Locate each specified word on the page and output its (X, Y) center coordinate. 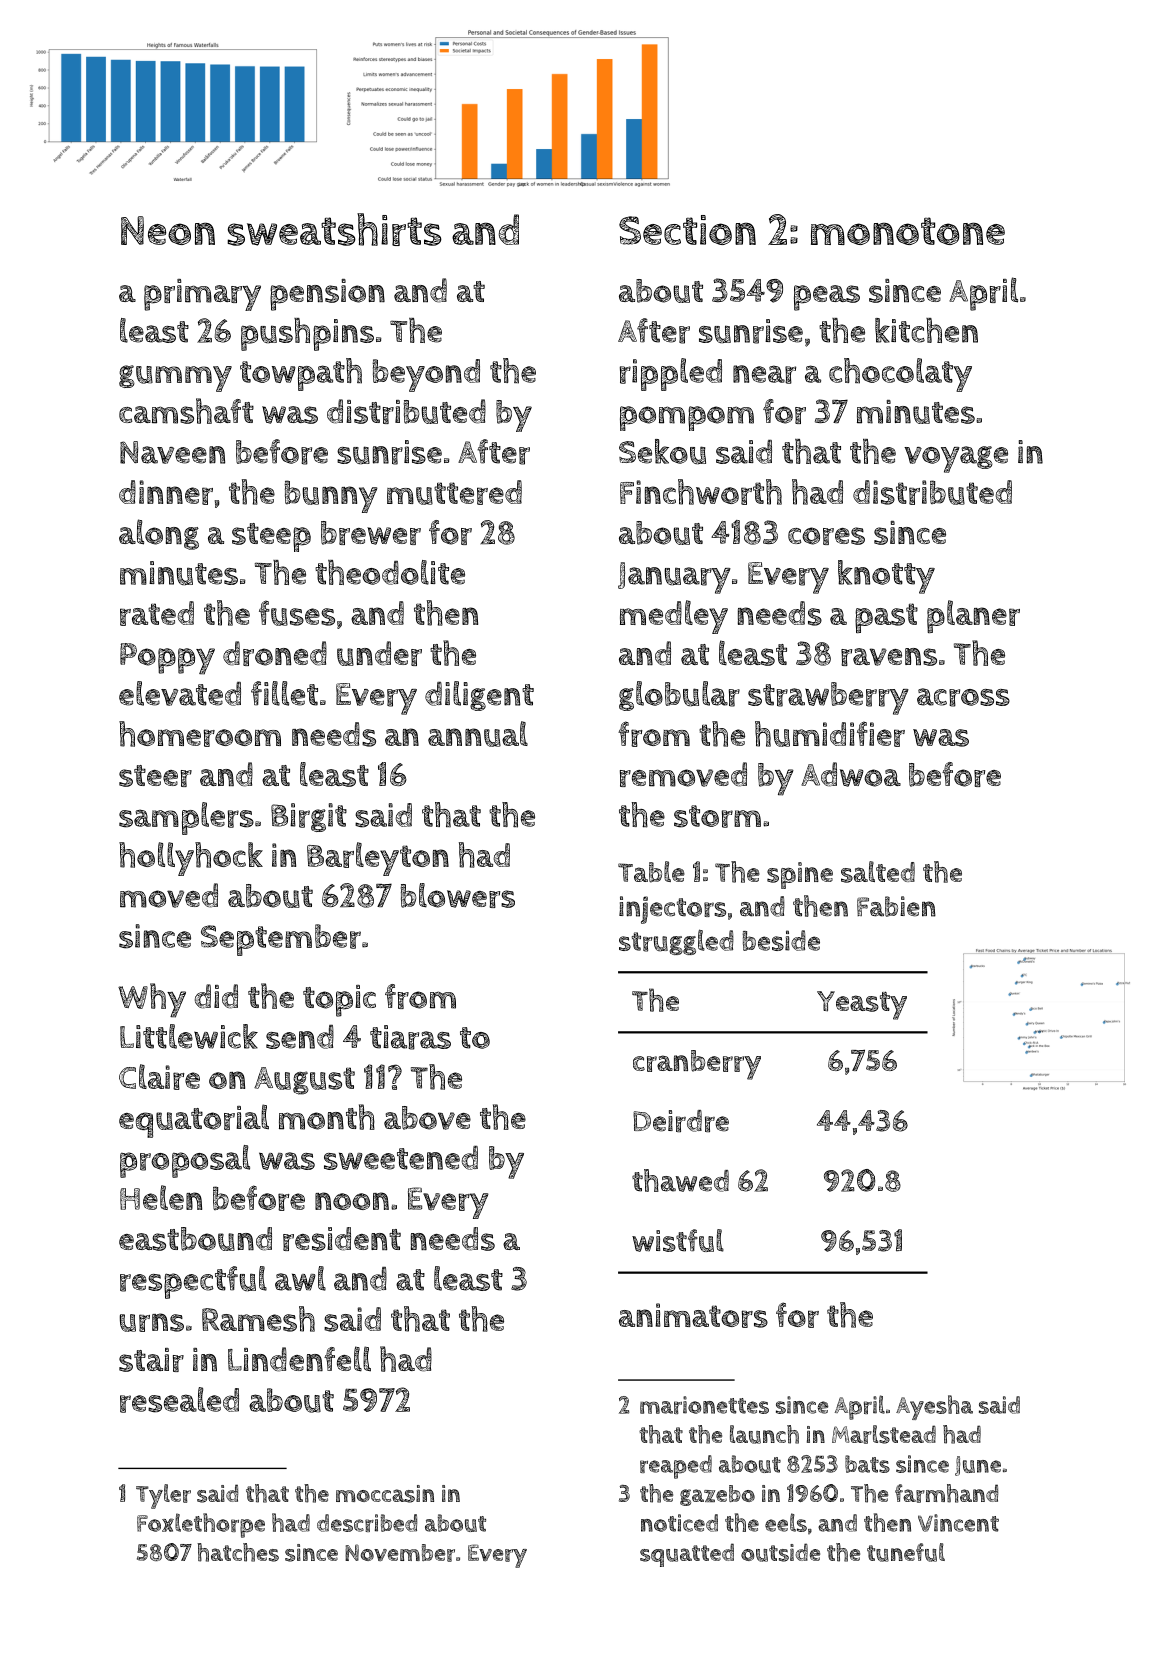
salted (878, 872)
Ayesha (934, 1407)
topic (339, 1001)
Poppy (167, 659)
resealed (179, 1400)
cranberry (697, 1065)
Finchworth (701, 492)
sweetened (401, 1158)
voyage (956, 459)
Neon (168, 230)
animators (693, 1315)
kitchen (926, 330)
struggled (676, 942)
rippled (671, 374)
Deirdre (681, 1121)
